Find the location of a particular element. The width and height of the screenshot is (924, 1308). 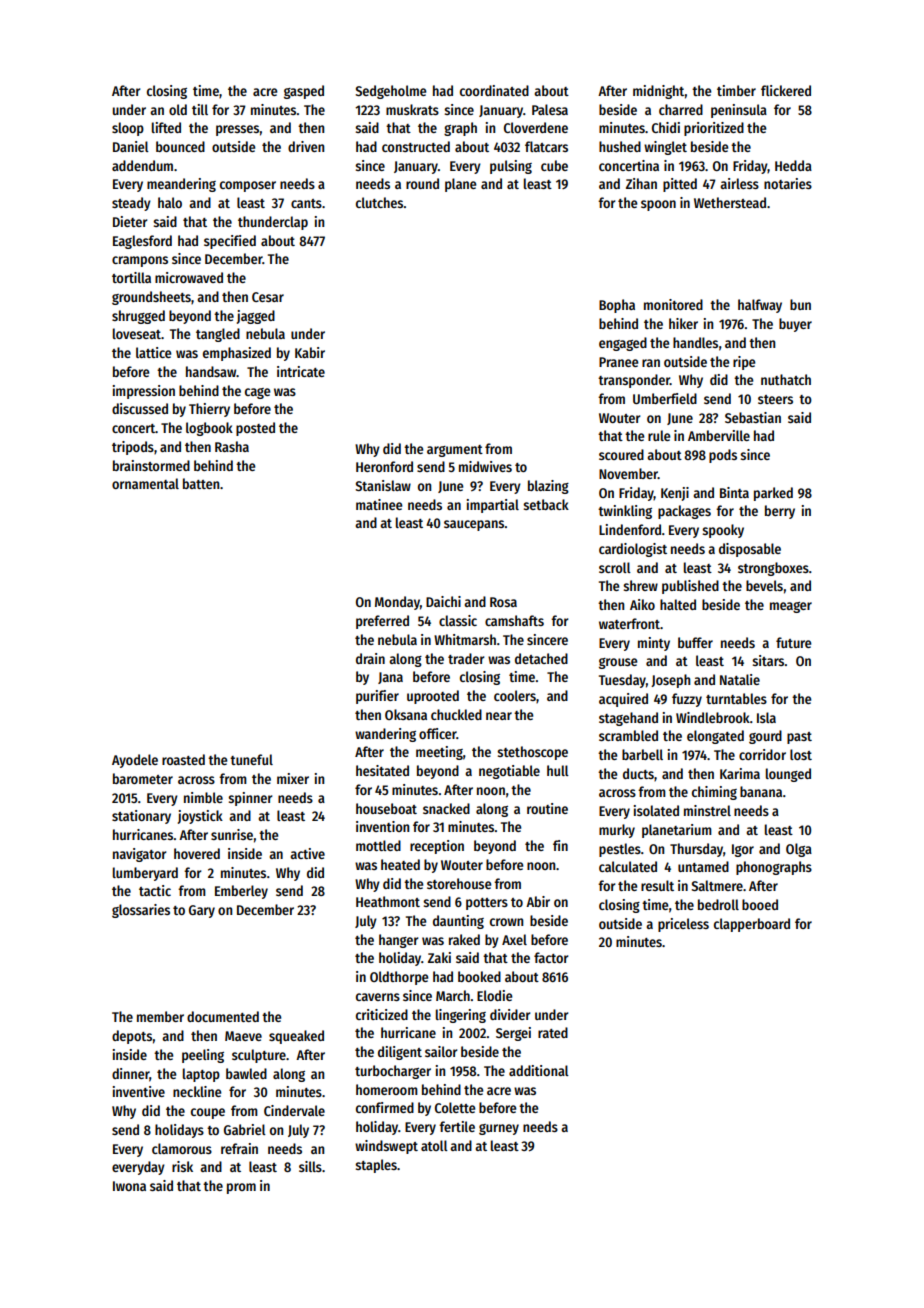

factor is located at coordinates (551, 957).
